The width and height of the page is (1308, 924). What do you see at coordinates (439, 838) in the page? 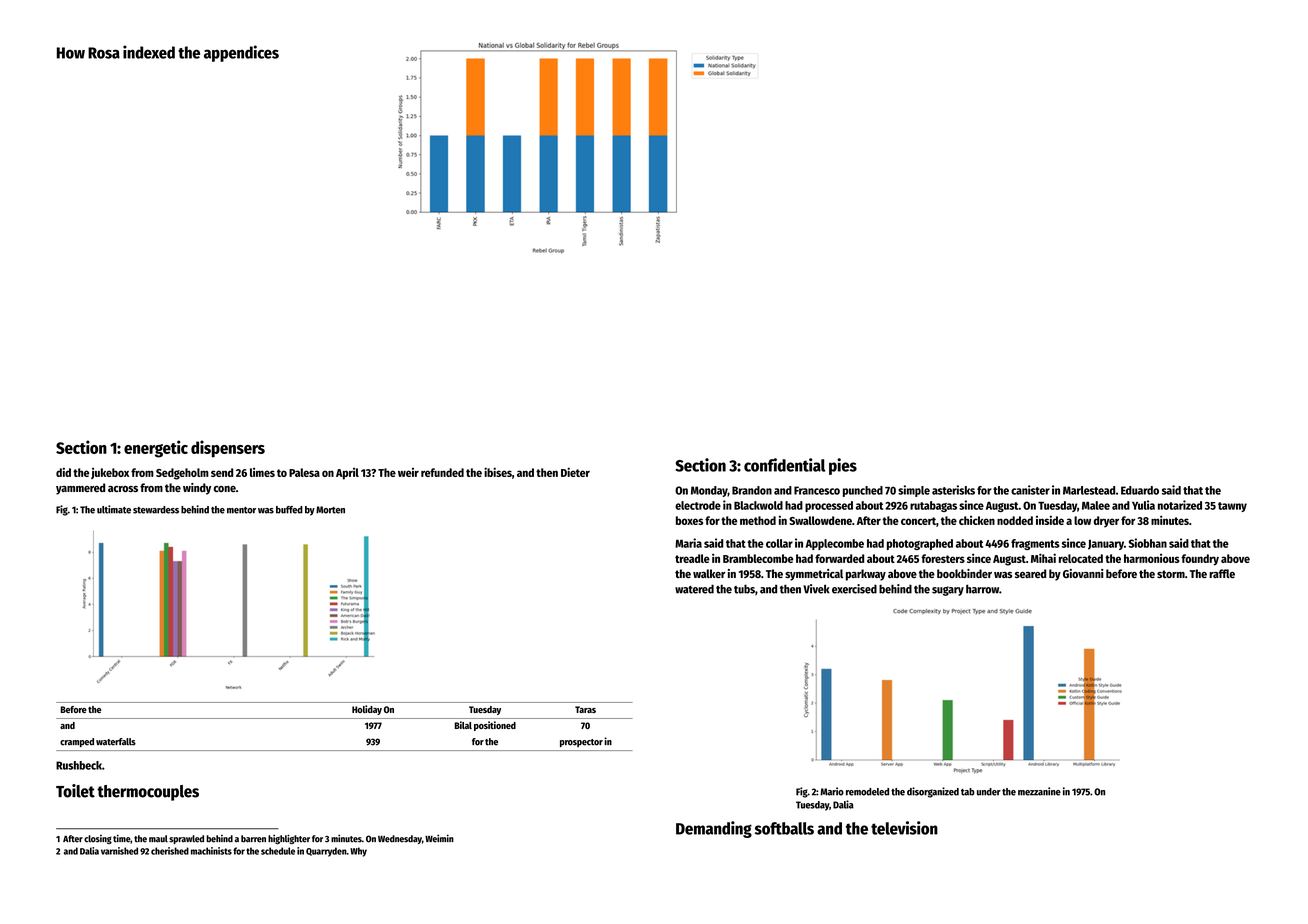
I see `Weimin` at bounding box center [439, 838].
